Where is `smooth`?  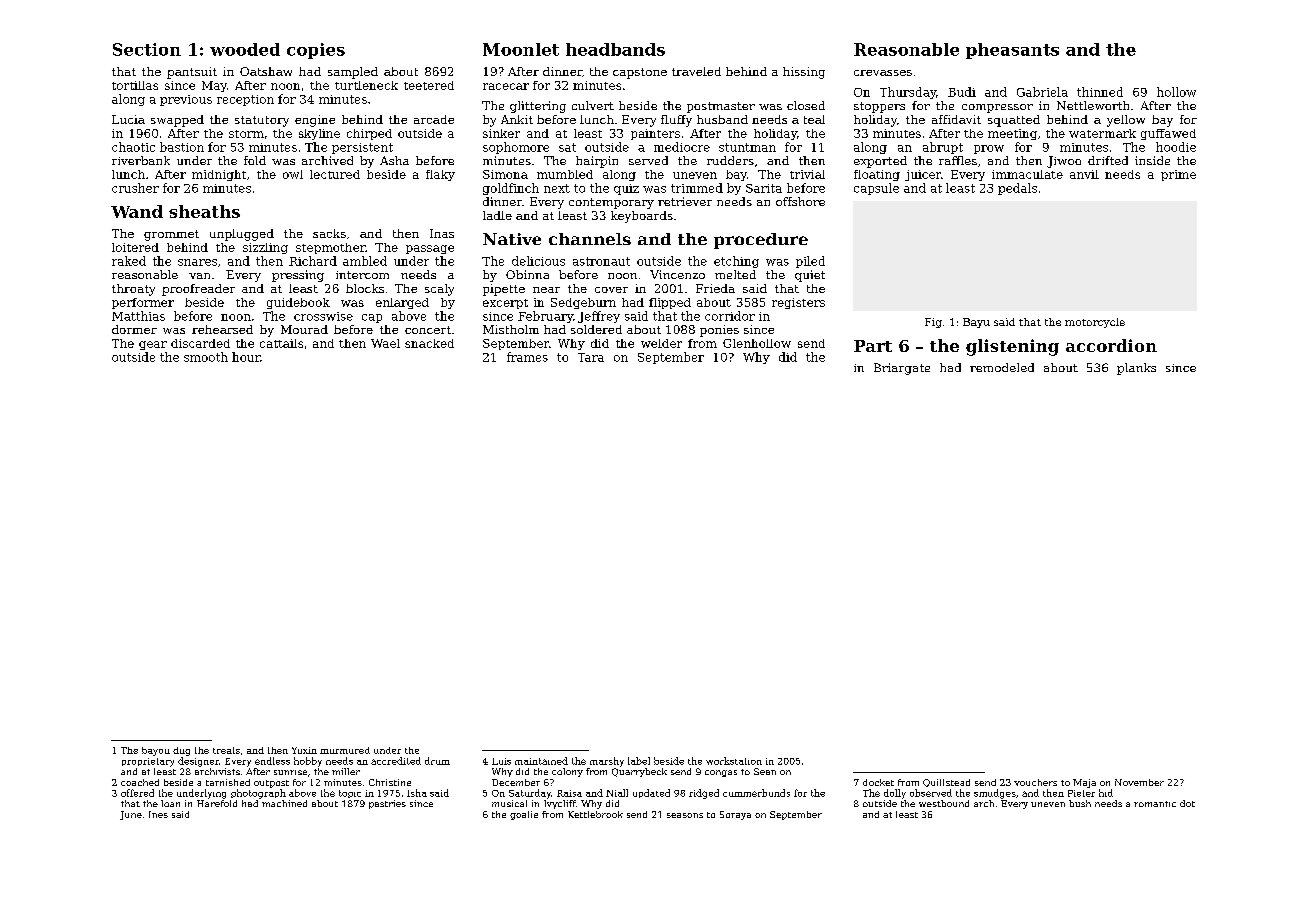 smooth is located at coordinates (206, 357).
